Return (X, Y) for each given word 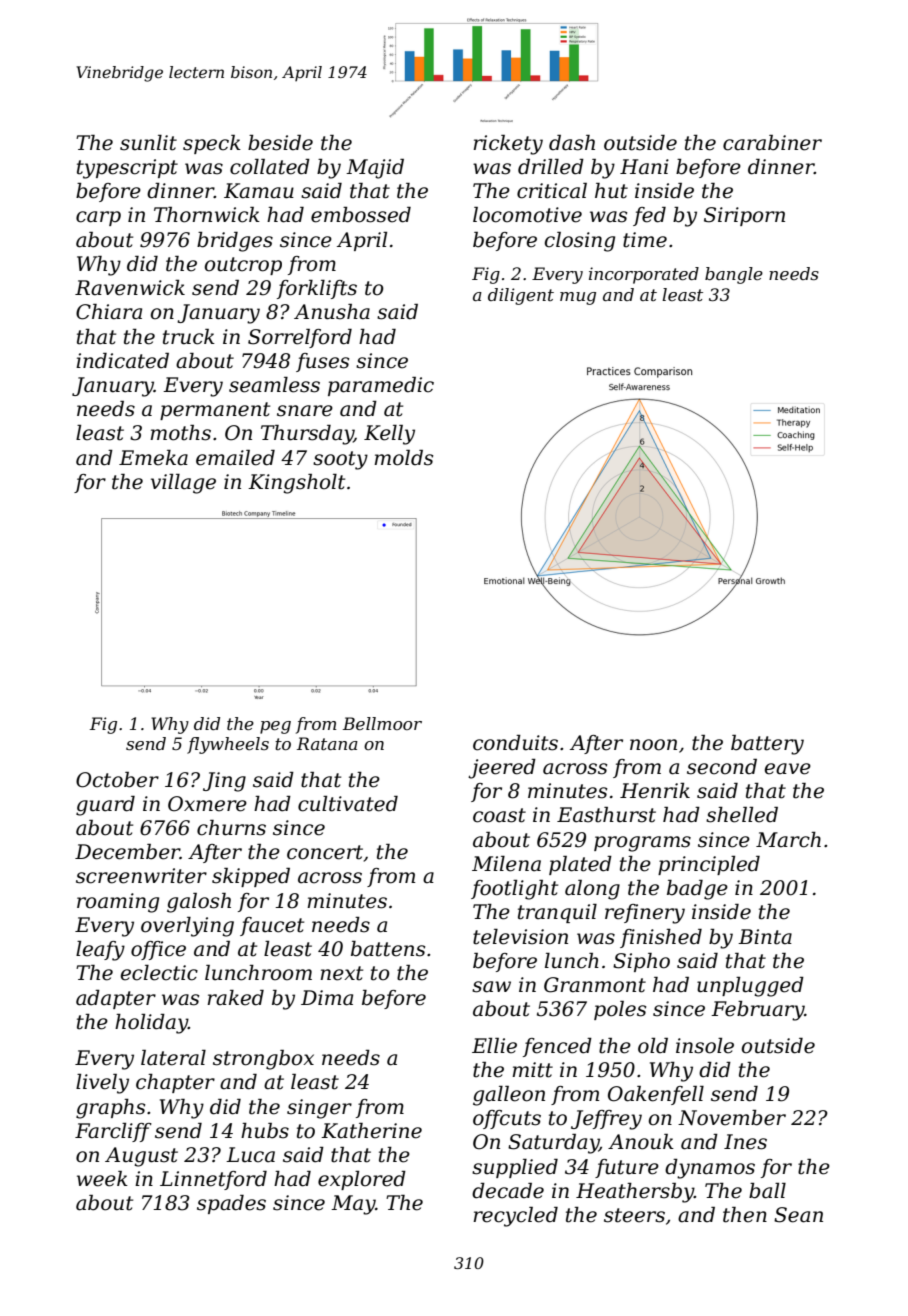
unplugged (750, 987)
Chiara (109, 312)
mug (578, 298)
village (183, 484)
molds (403, 458)
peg (275, 727)
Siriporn (744, 216)
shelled (742, 815)
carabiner (772, 143)
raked (235, 998)
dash (572, 143)
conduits (515, 743)
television (520, 937)
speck (212, 144)
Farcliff (113, 1132)
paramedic (381, 386)
